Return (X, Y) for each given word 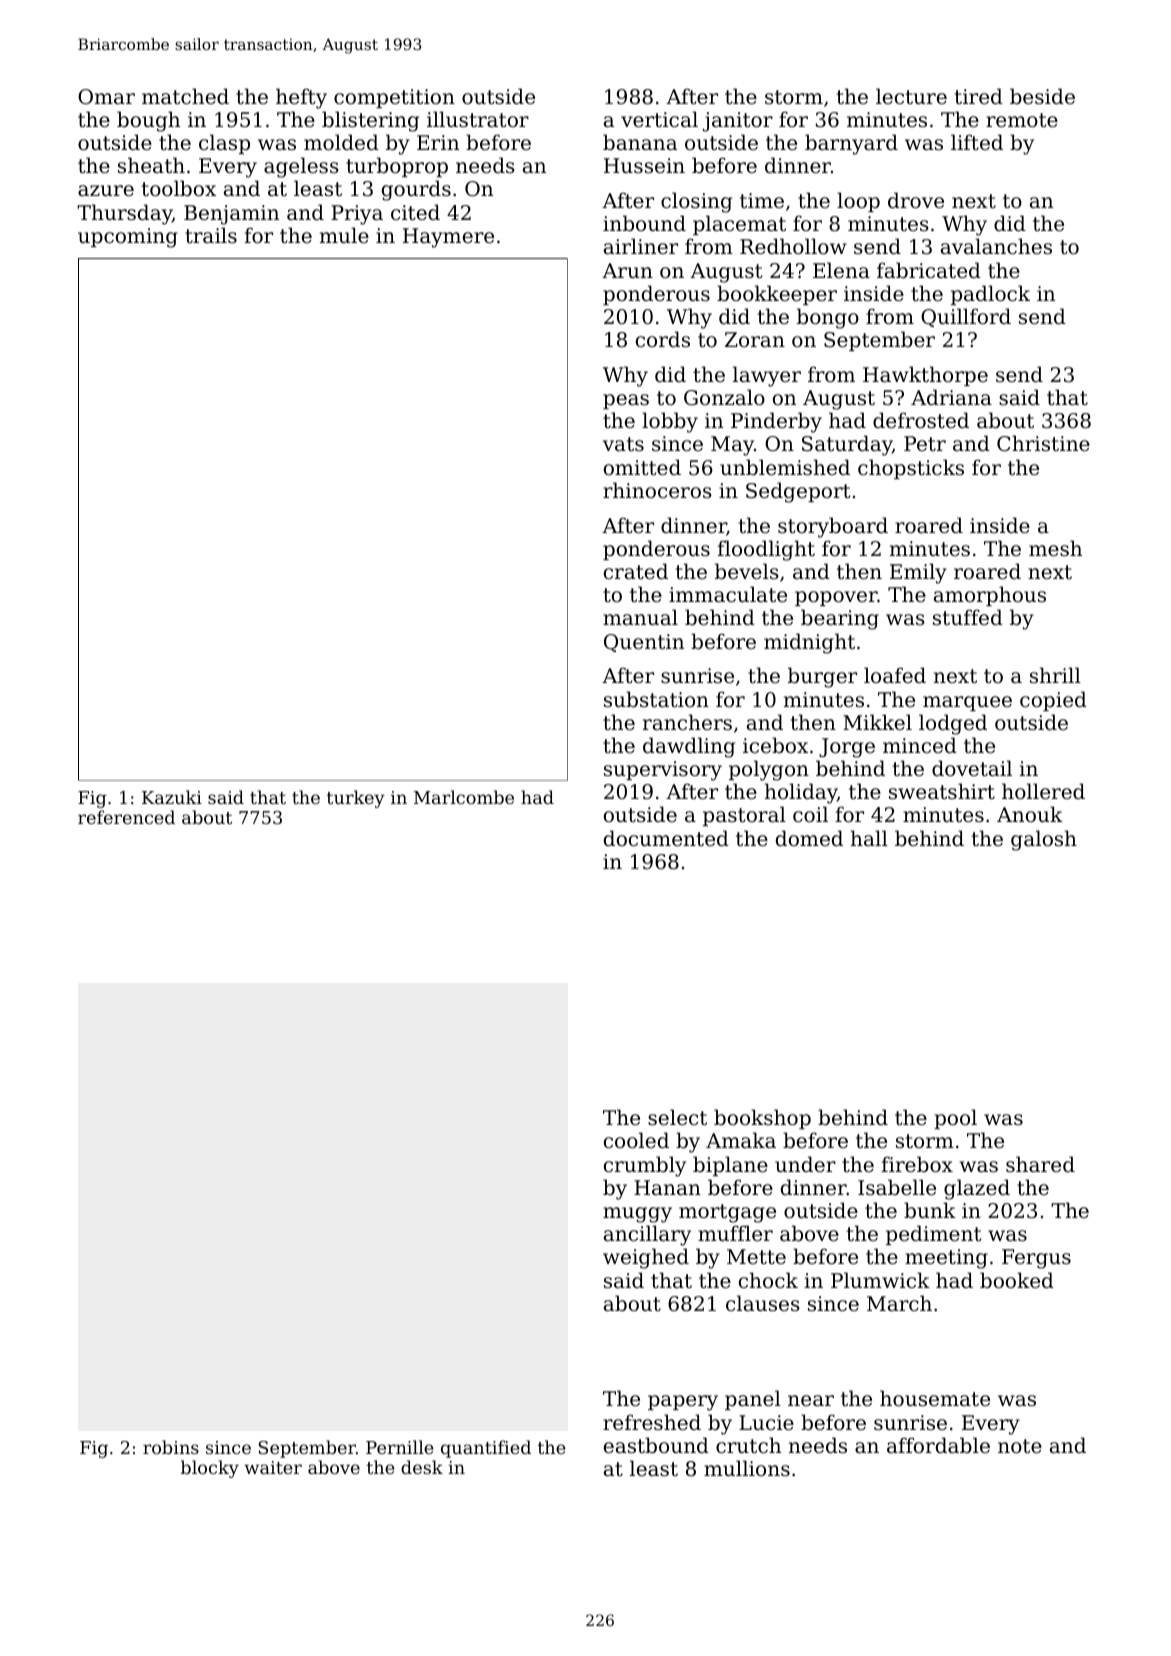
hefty (301, 98)
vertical (659, 119)
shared (1040, 1164)
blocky (210, 1469)
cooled (636, 1140)
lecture (911, 96)
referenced (126, 817)
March (899, 1303)
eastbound (656, 1445)
